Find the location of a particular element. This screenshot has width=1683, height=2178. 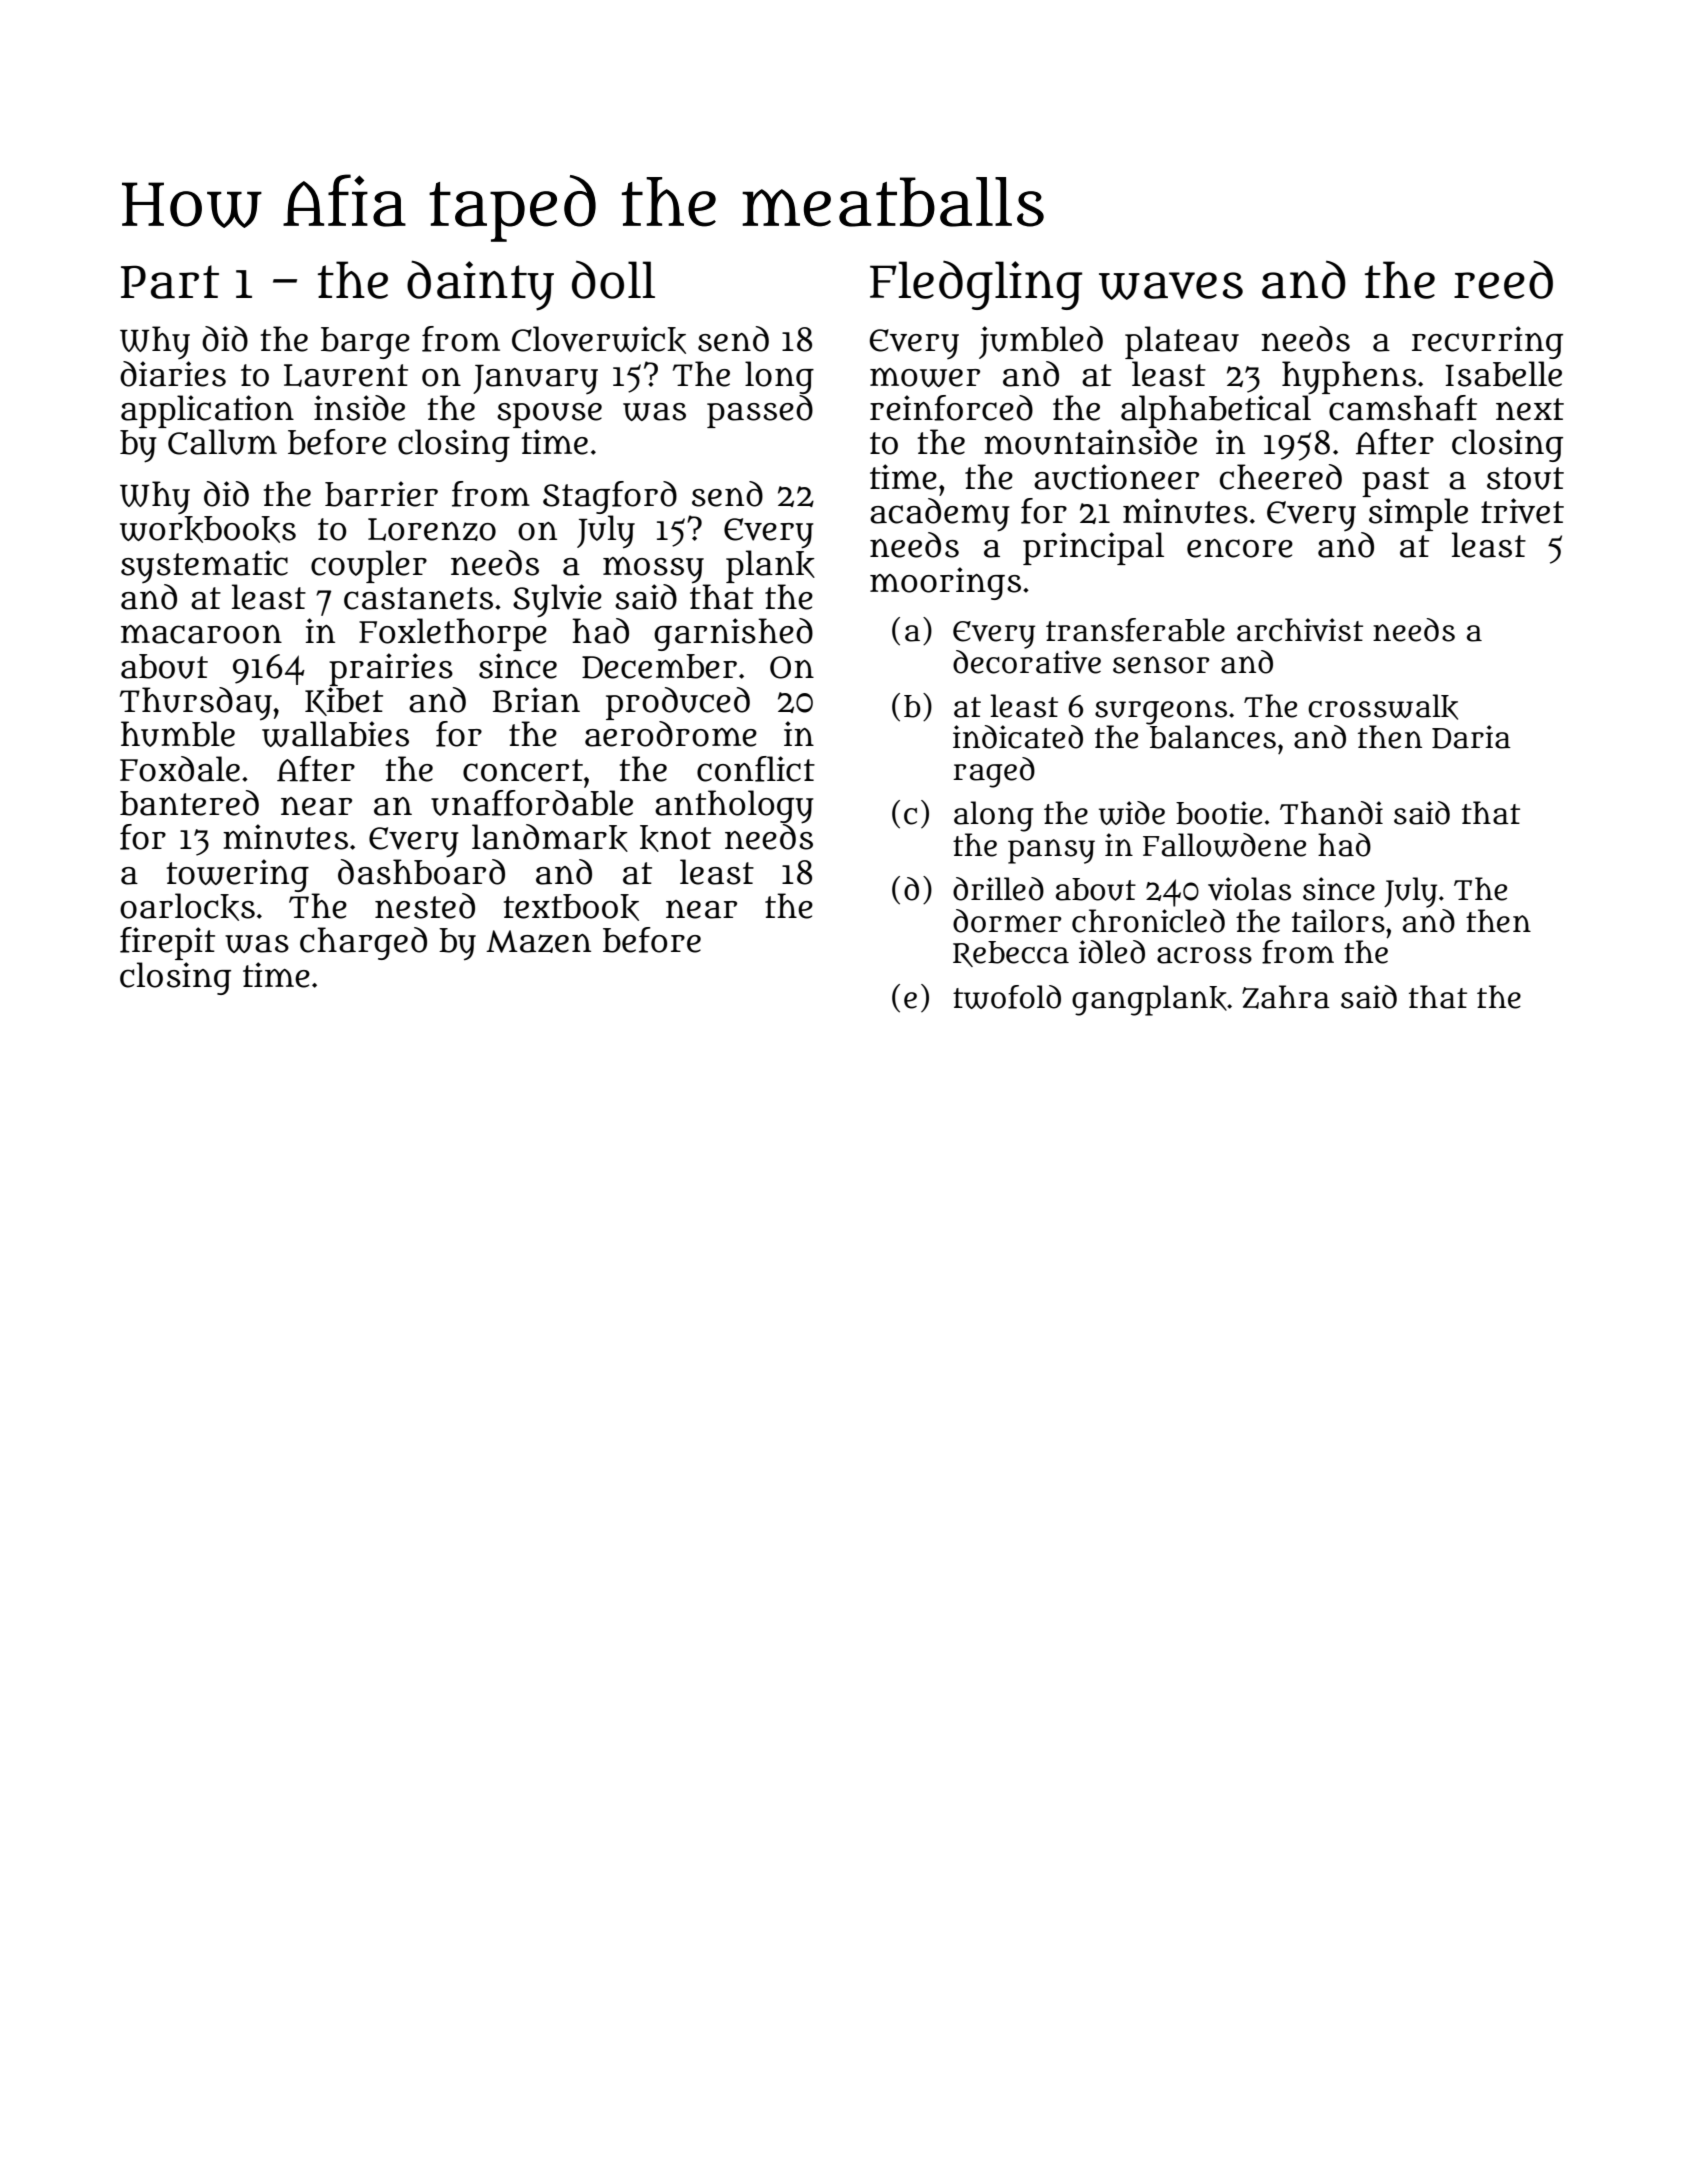

Callum is located at coordinates (222, 442).
